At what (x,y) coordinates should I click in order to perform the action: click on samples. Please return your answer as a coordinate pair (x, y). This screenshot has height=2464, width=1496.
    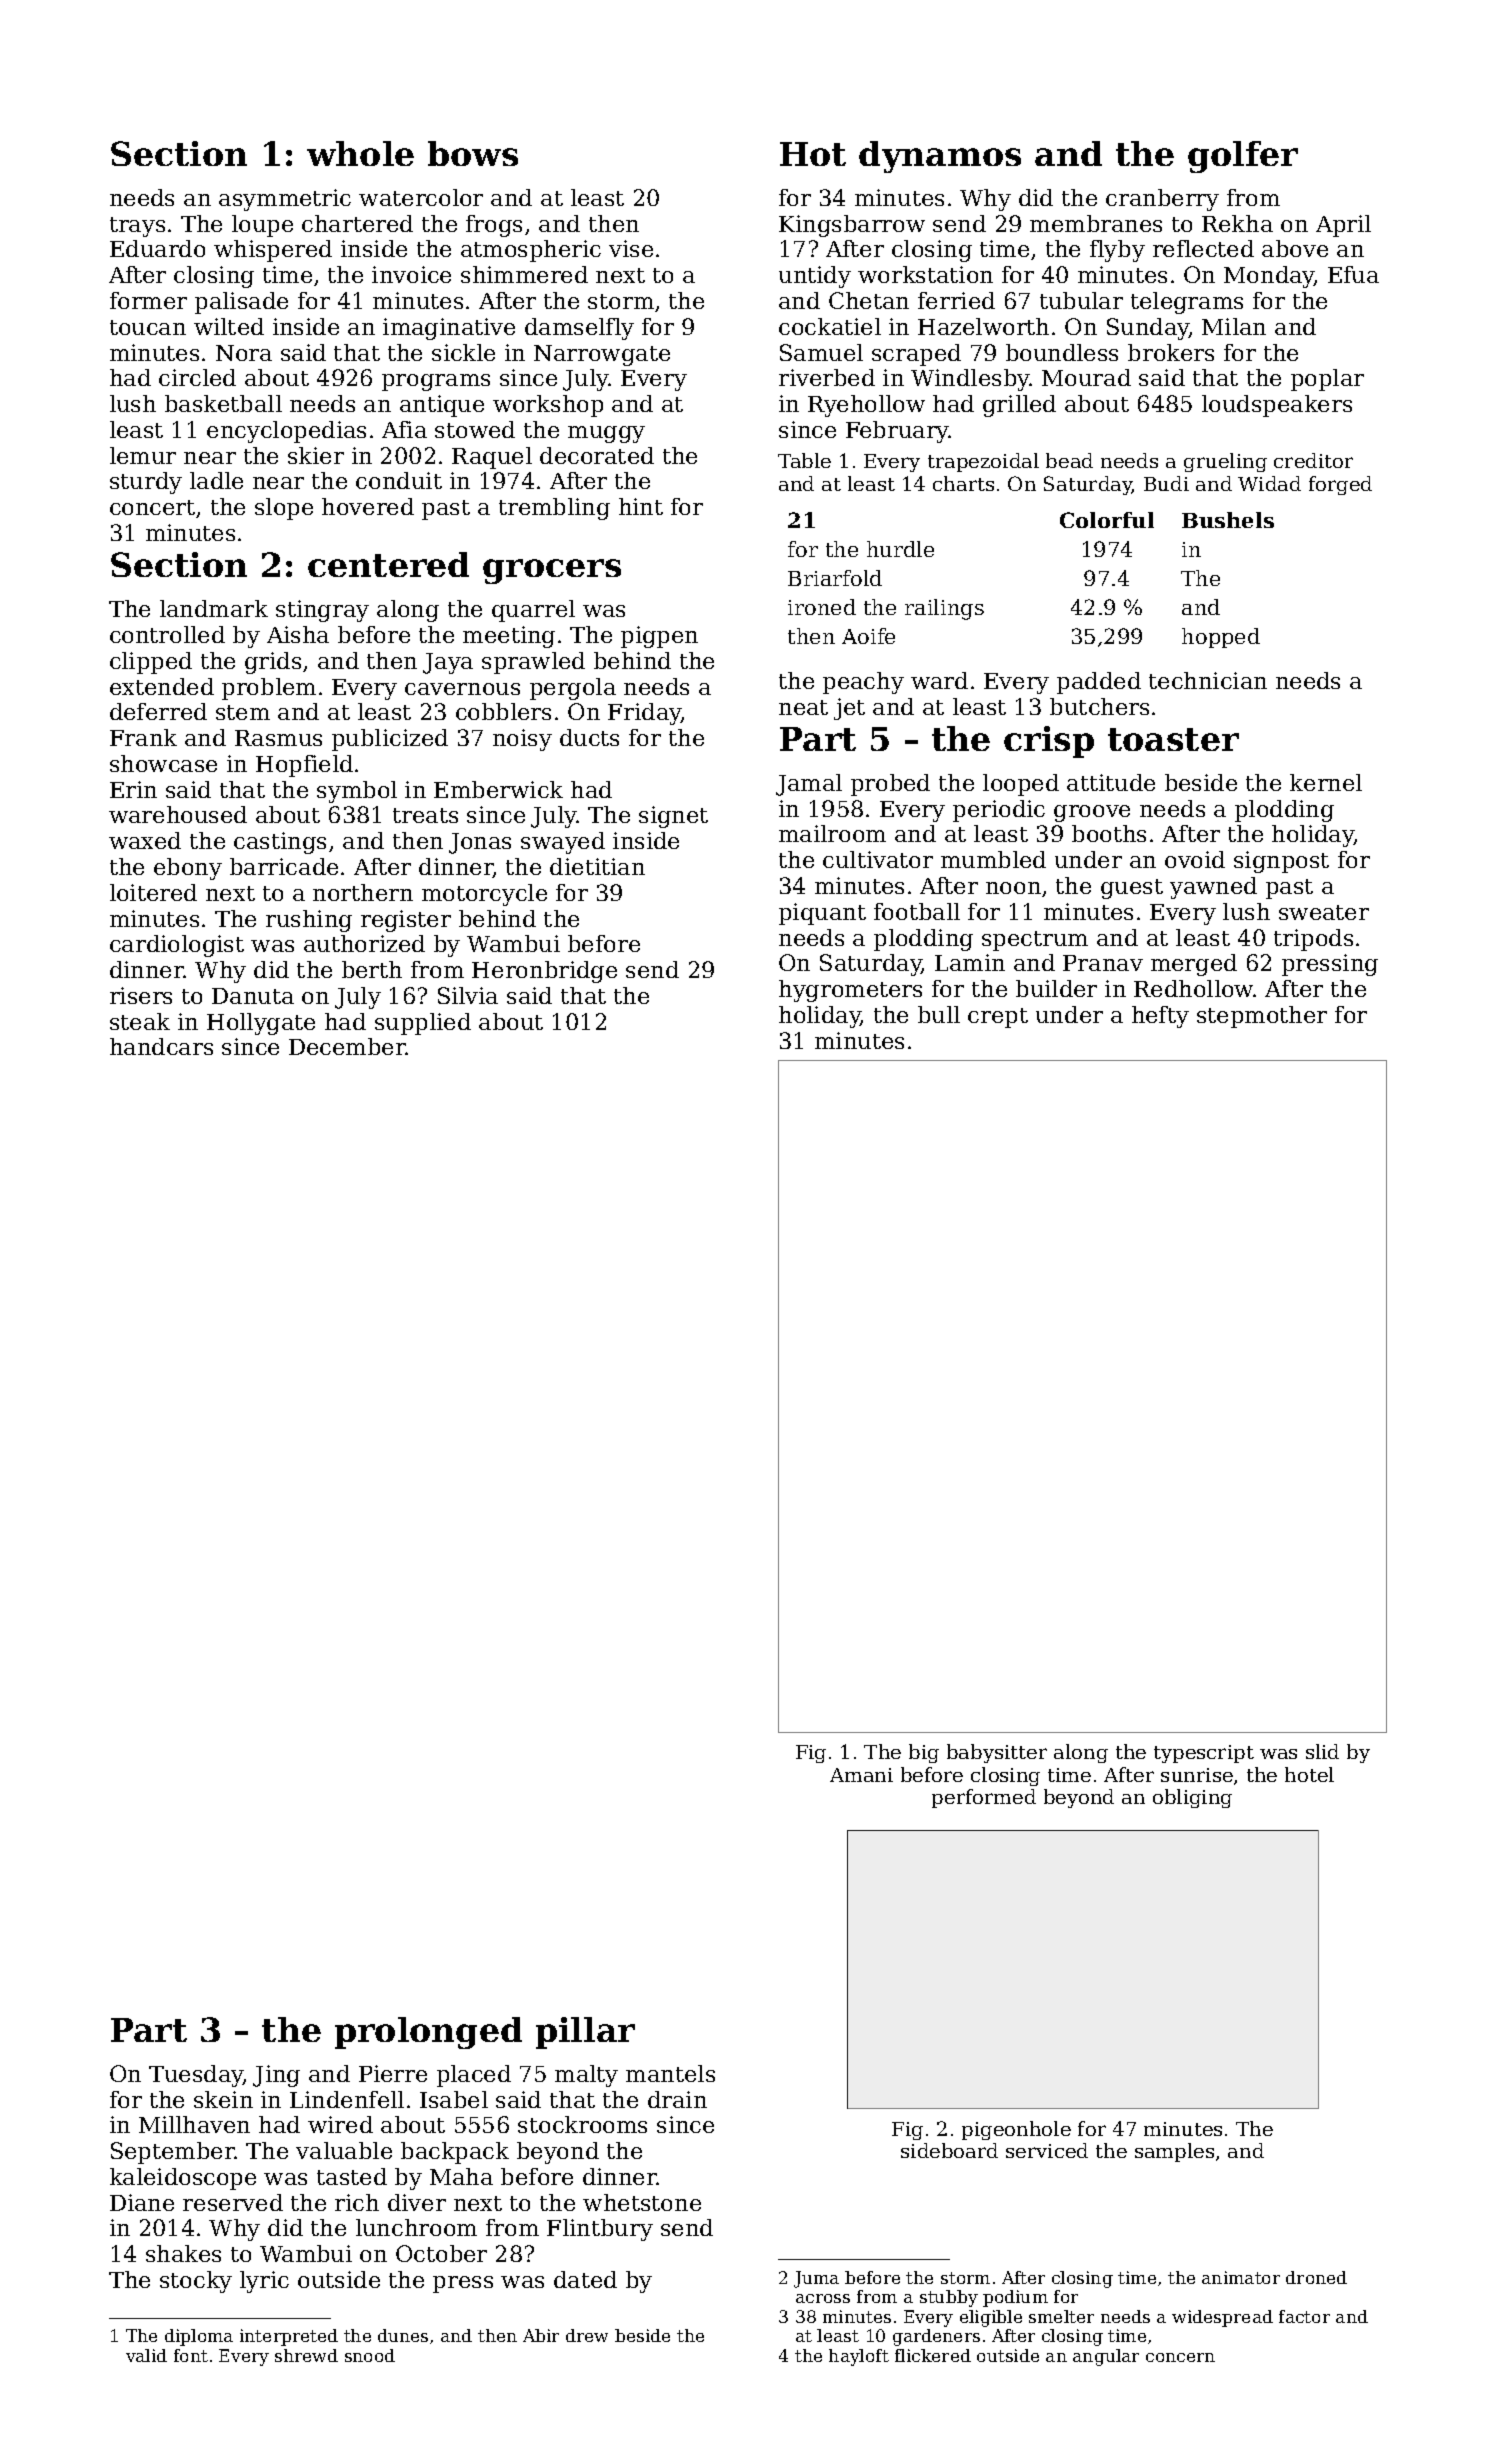
    Looking at the image, I should click on (1174, 2152).
